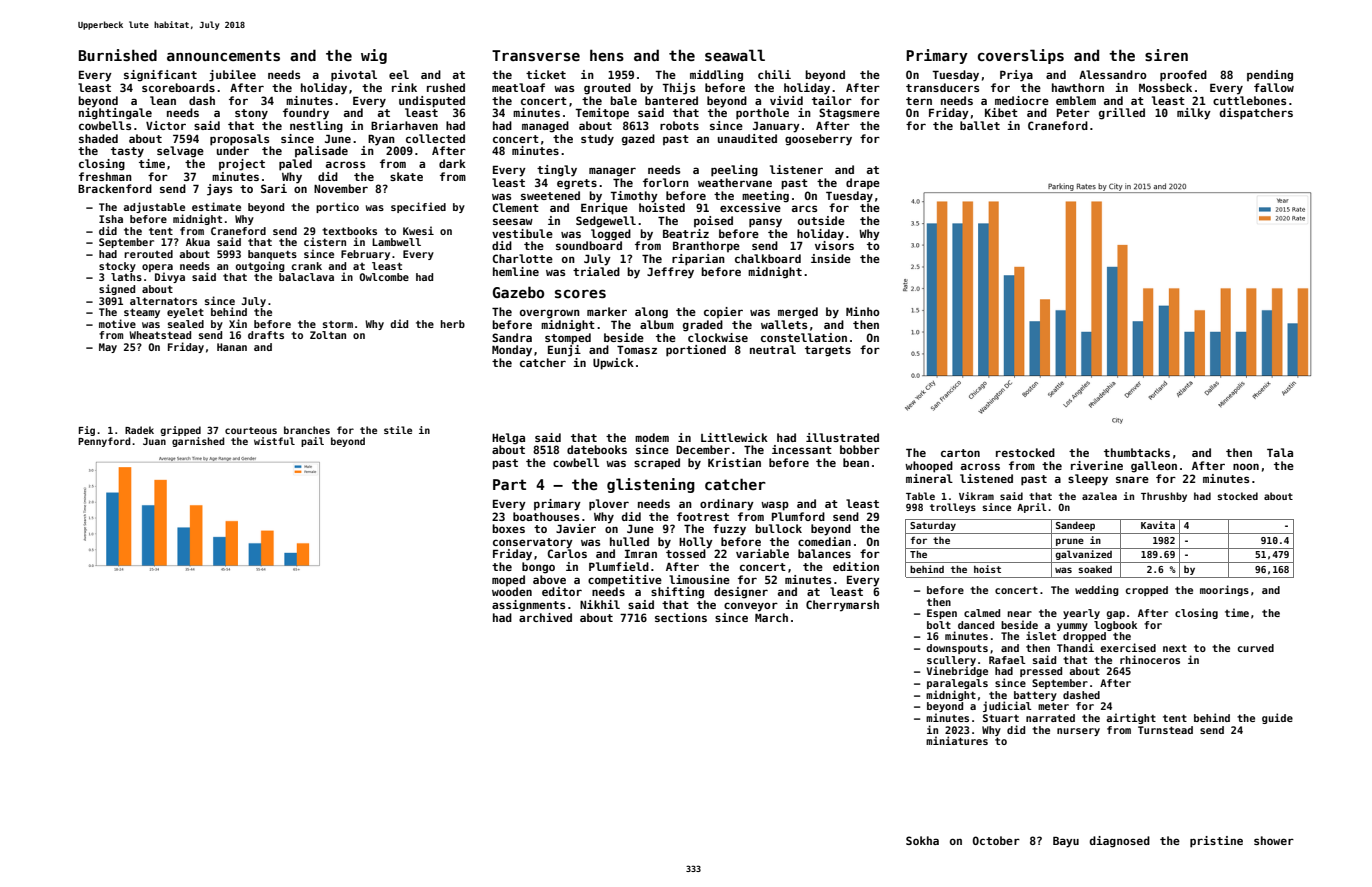 Image resolution: width=1372 pixels, height=887 pixels. Describe the element at coordinates (735, 55) in the screenshot. I see `seawall` at that location.
